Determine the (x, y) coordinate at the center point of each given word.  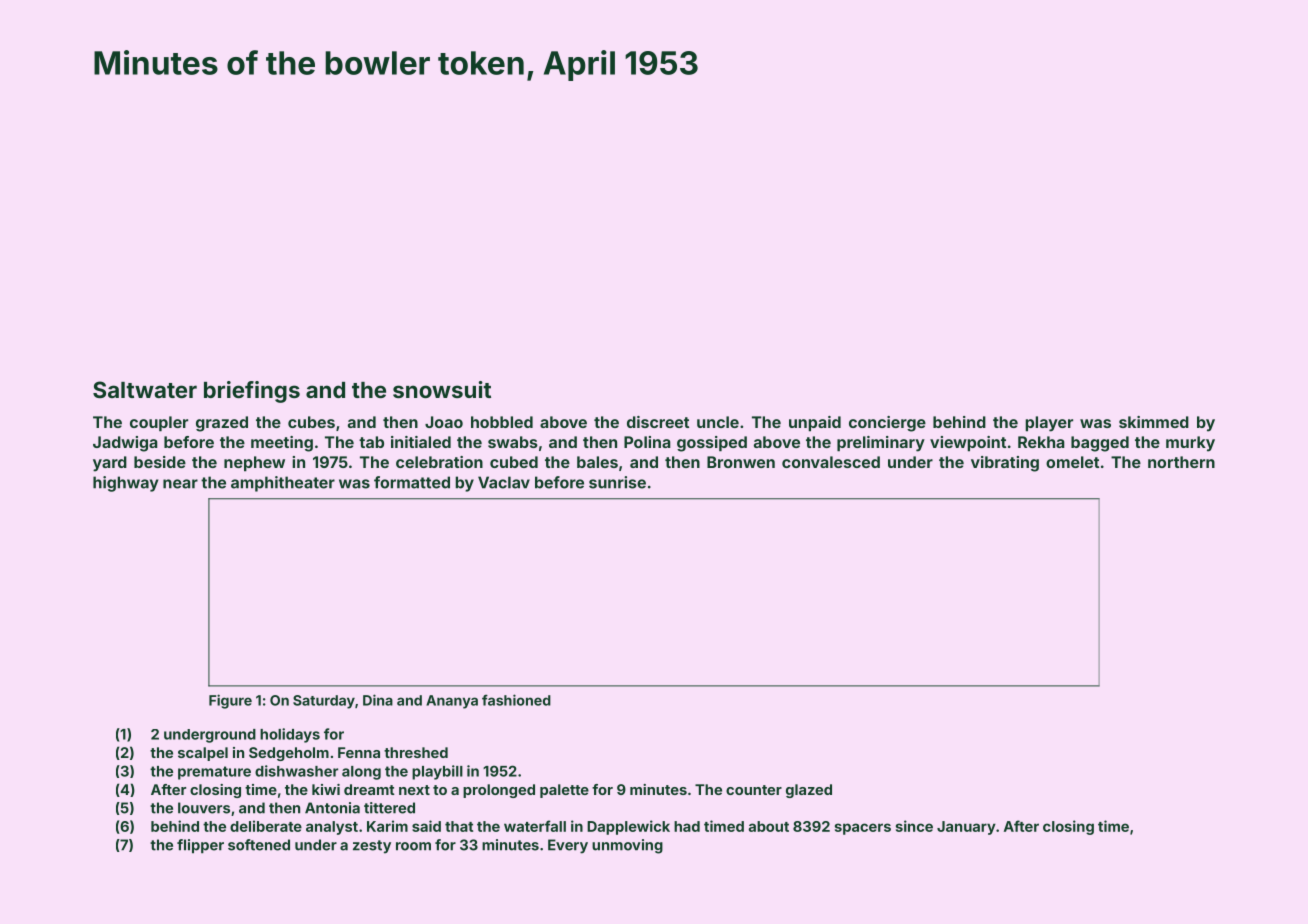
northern (1181, 462)
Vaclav (504, 482)
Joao (444, 422)
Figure (230, 701)
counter (754, 790)
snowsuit (442, 389)
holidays (290, 735)
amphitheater (283, 484)
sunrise (617, 482)
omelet (1072, 462)
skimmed (1154, 422)
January (966, 828)
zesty (372, 847)
